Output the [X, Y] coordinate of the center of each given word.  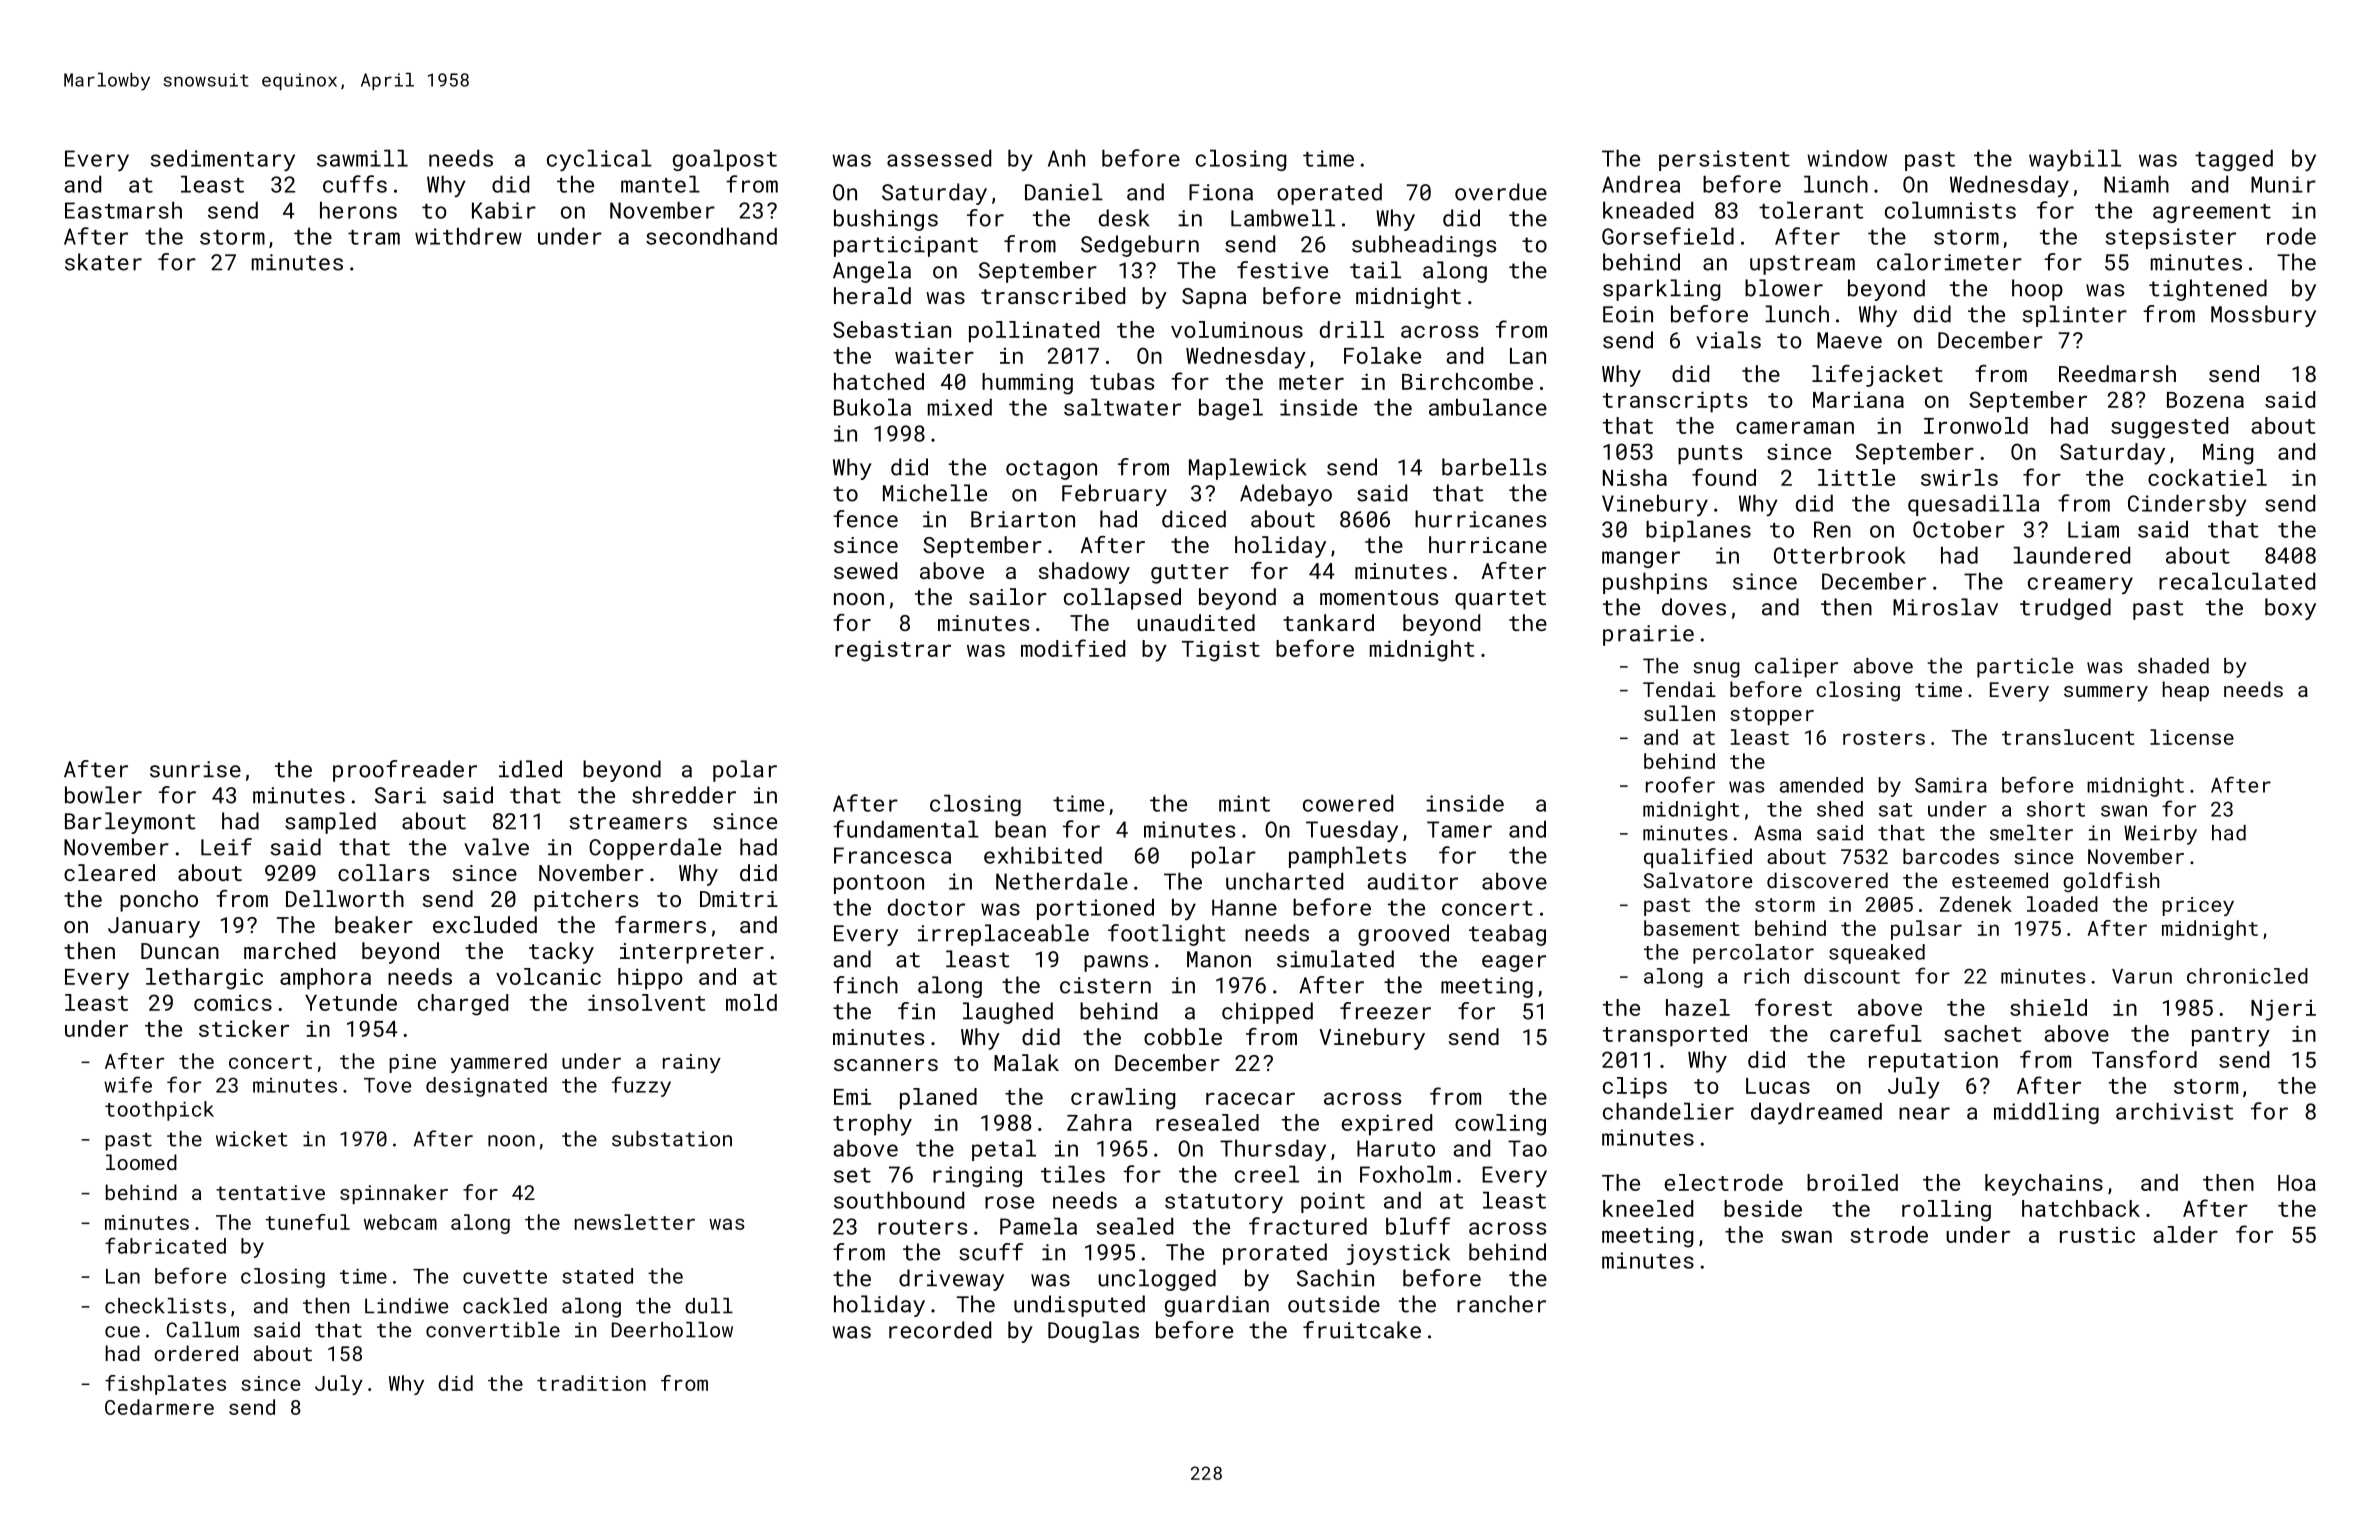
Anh [1066, 158]
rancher [1501, 1304]
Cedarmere [159, 1407]
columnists [1950, 210]
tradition [591, 1383]
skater [103, 262]
